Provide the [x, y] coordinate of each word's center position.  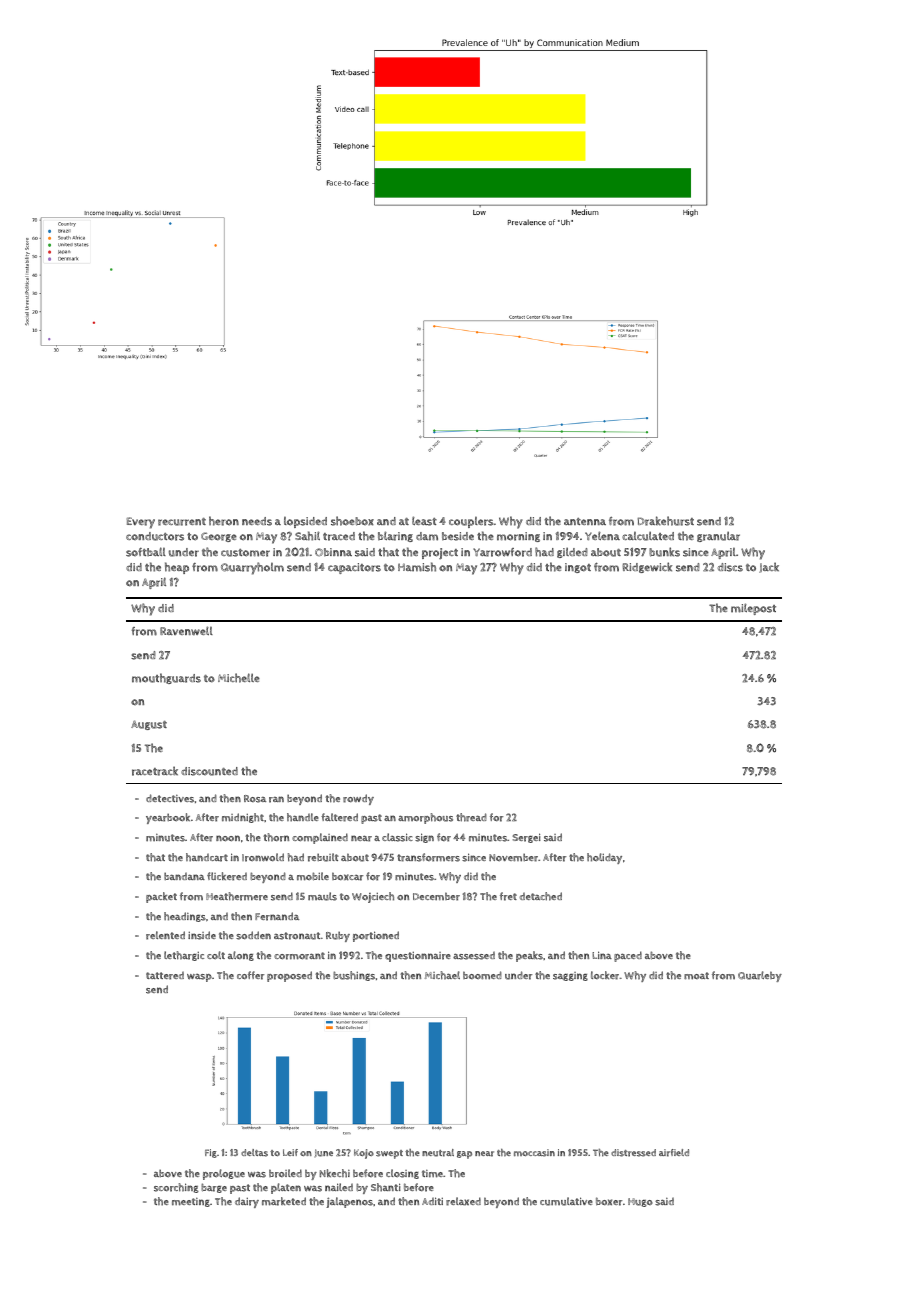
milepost [753, 609]
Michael [442, 975]
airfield [674, 1153]
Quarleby [760, 976]
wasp [199, 978]
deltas [254, 1153]
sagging [570, 976]
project [440, 553]
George [219, 537]
